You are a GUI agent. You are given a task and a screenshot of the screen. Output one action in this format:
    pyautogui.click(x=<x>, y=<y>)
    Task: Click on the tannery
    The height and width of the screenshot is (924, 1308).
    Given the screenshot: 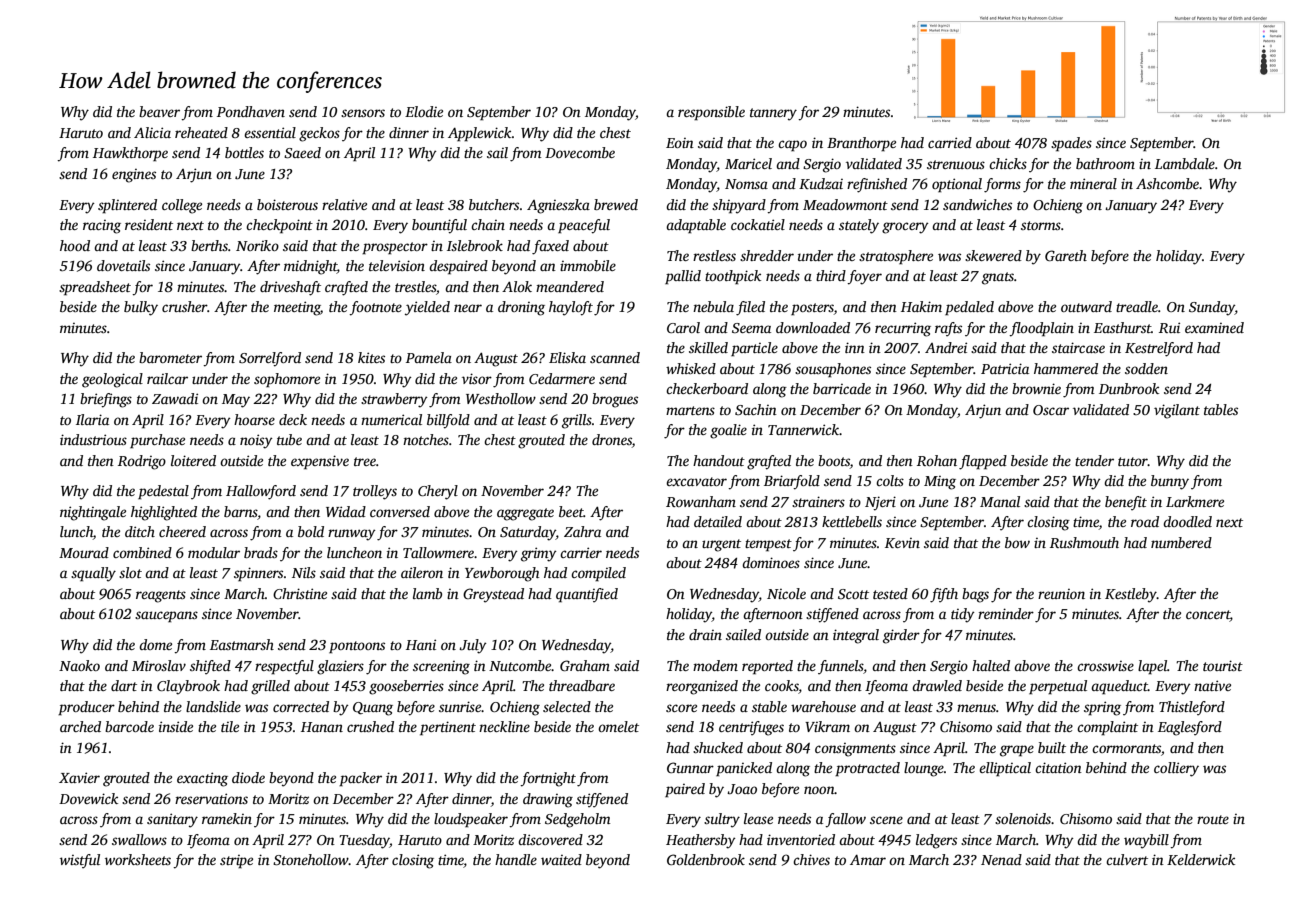 What is the action you would take?
    pyautogui.click(x=773, y=114)
